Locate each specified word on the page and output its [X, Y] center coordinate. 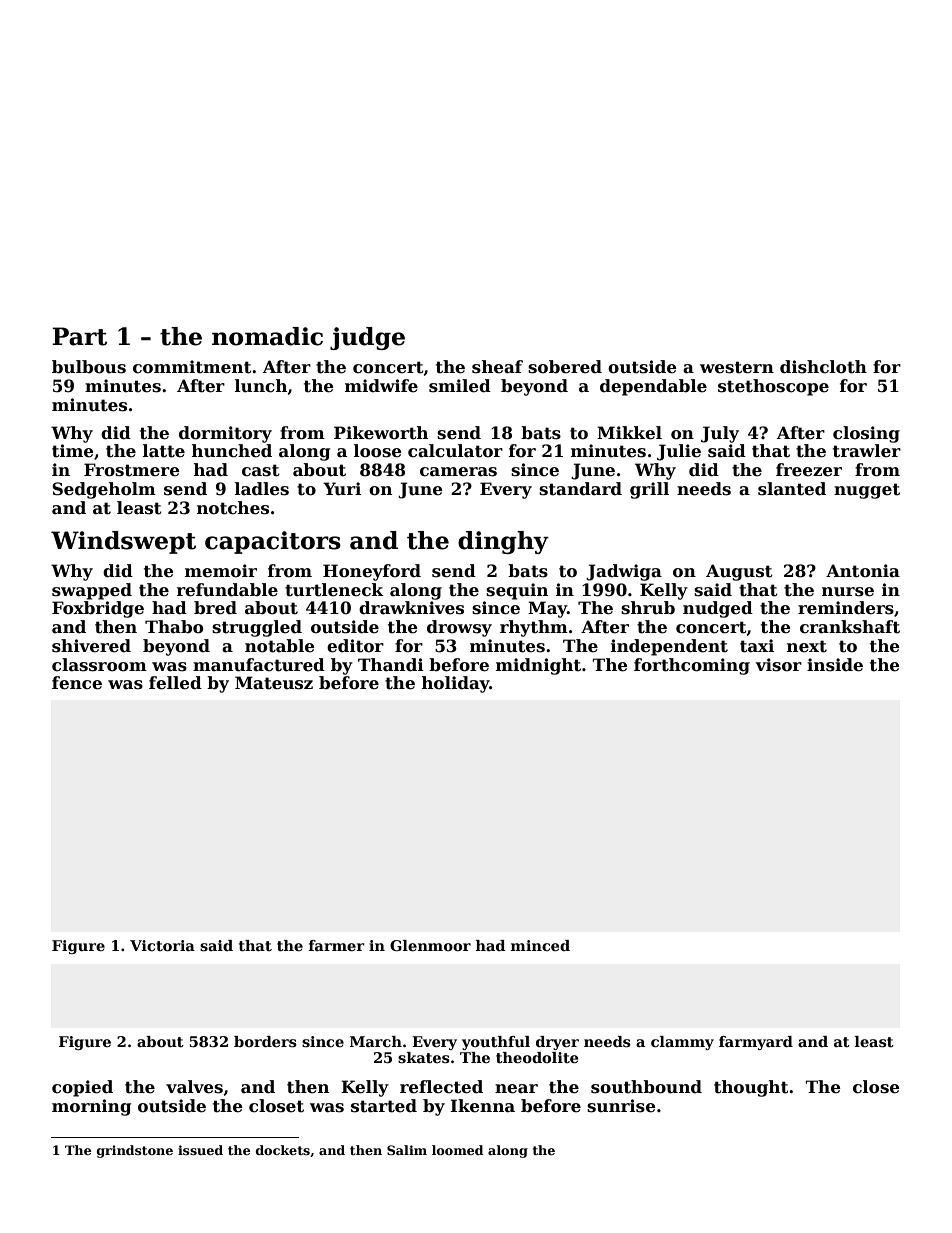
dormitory [225, 434]
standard [580, 489]
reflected [441, 1087]
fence [77, 683]
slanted [792, 489]
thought [751, 1088]
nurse [848, 592]
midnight [538, 666]
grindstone [135, 1151]
